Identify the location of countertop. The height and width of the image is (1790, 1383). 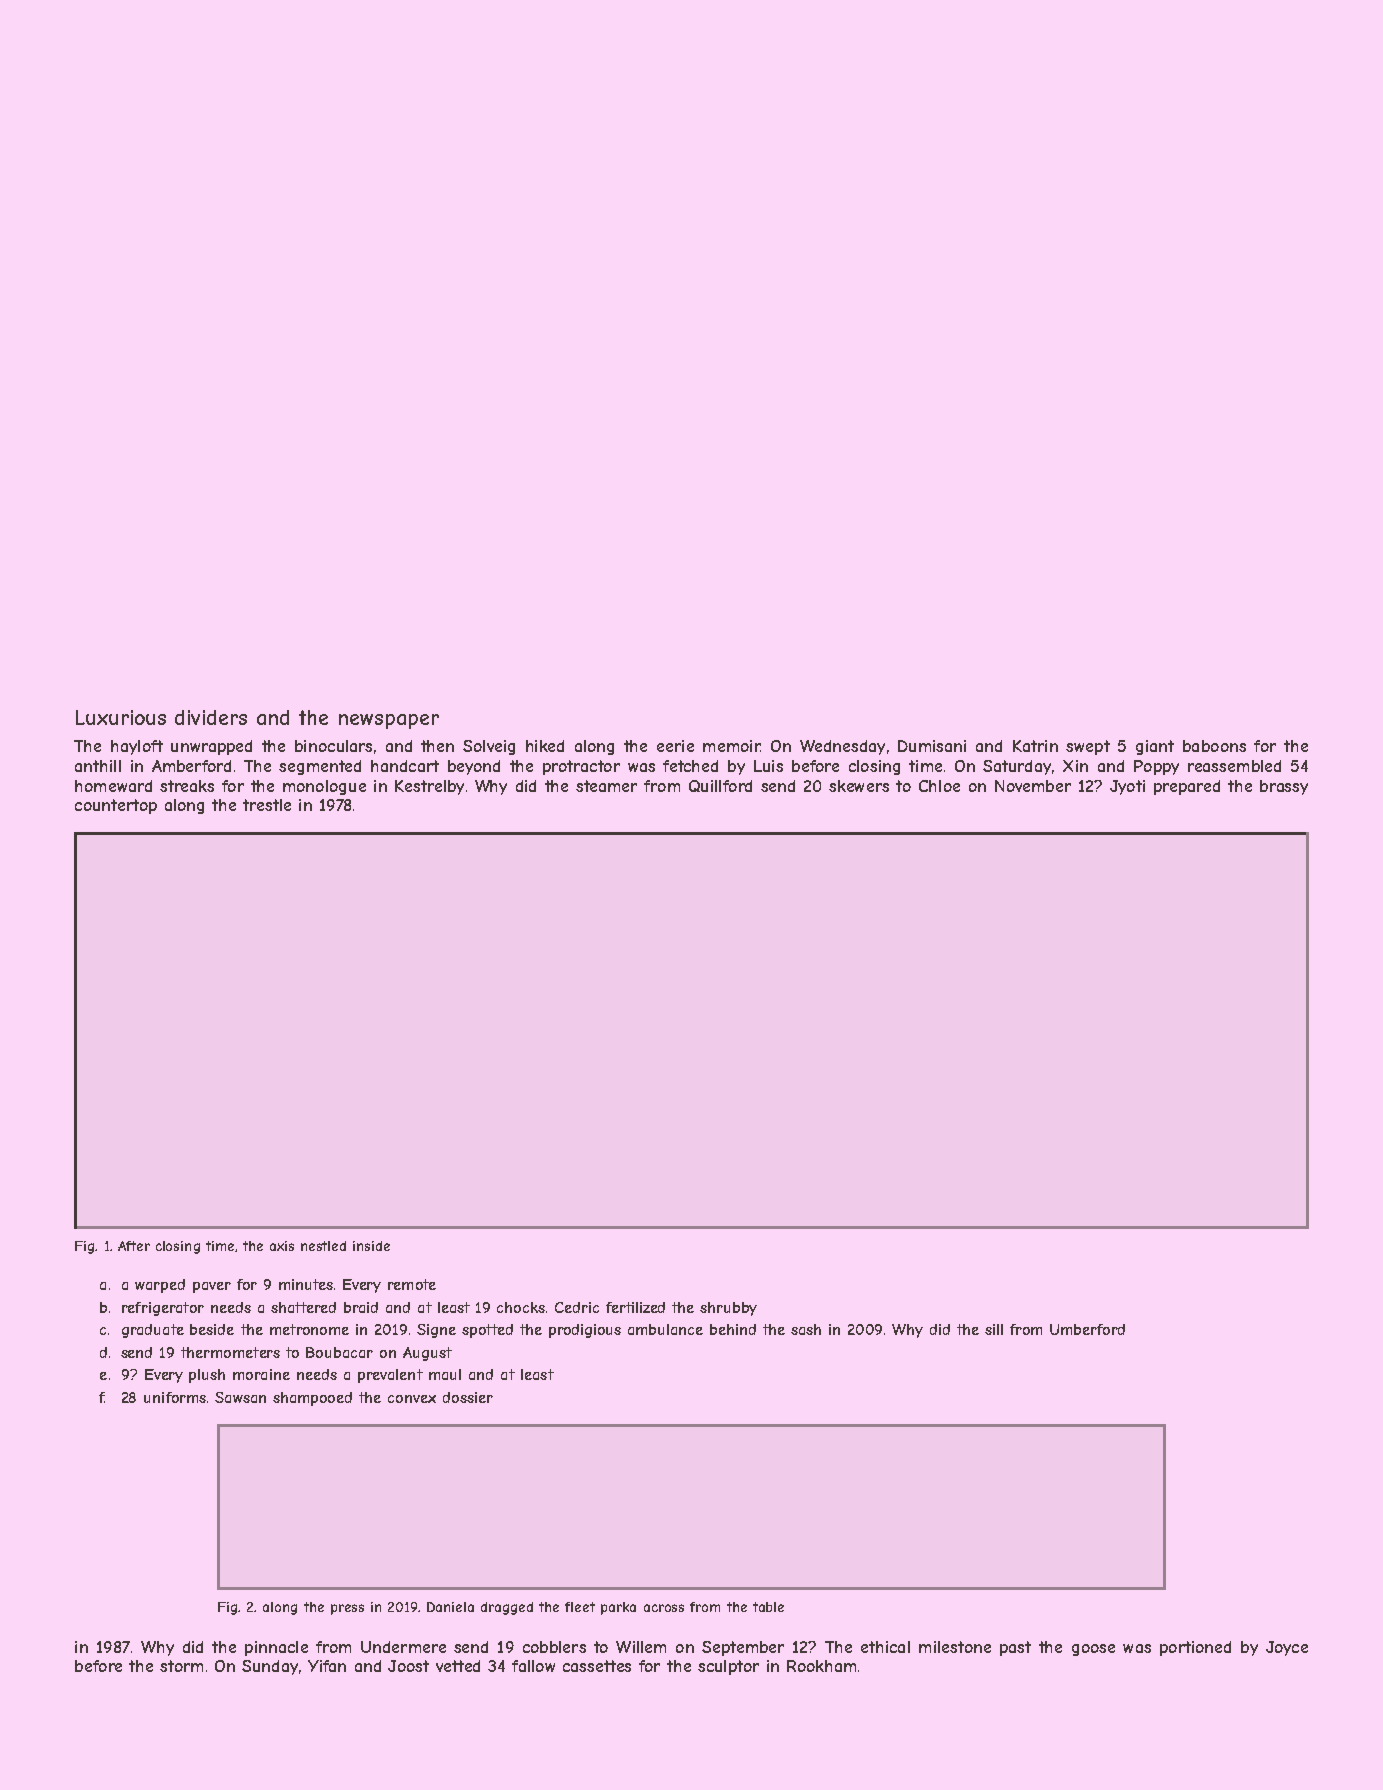
(116, 806).
